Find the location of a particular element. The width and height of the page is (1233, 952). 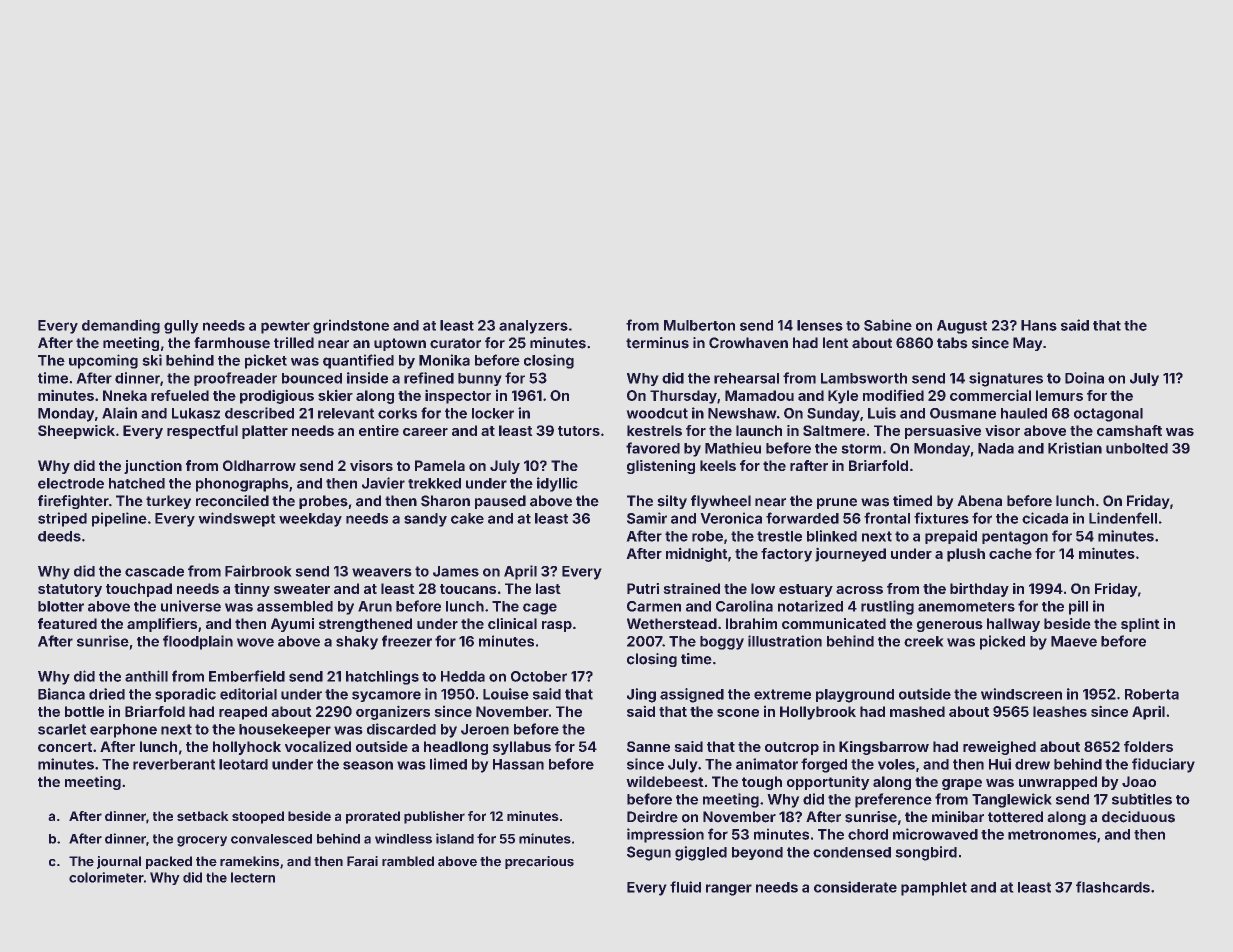

Samir is located at coordinates (647, 518).
